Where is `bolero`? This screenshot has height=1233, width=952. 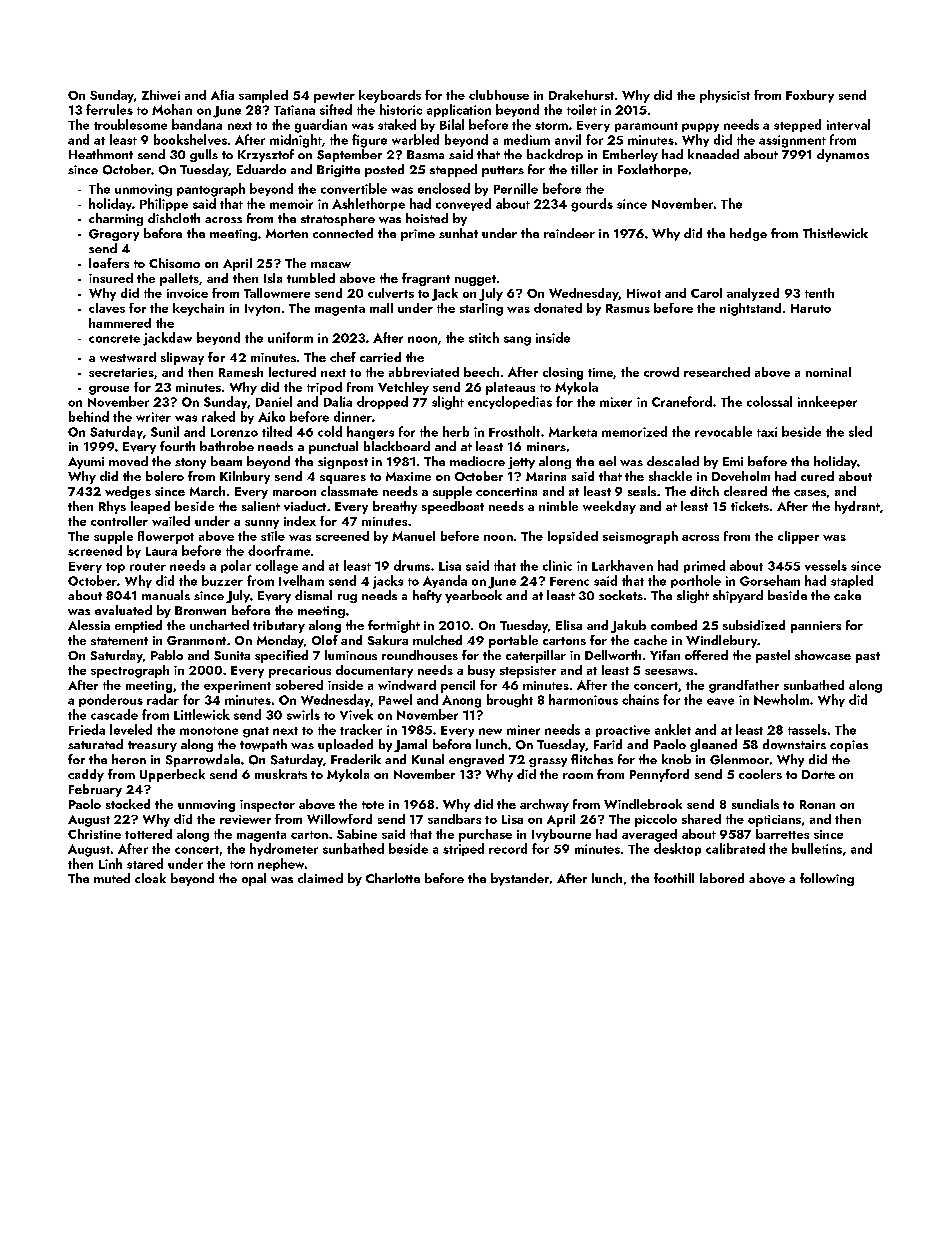 bolero is located at coordinates (165, 476).
